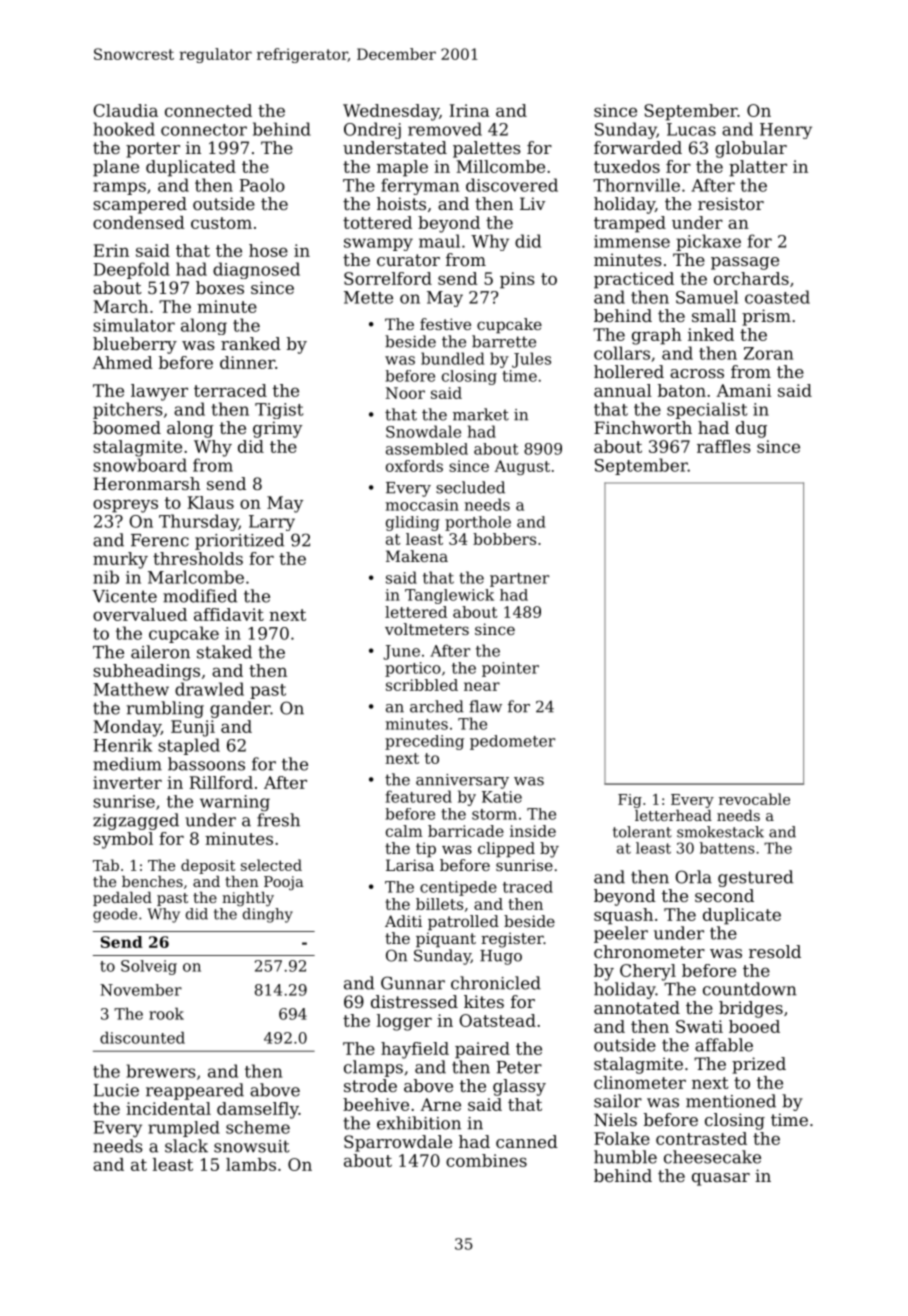  What do you see at coordinates (414, 1001) in the image?
I see `distressed` at bounding box center [414, 1001].
